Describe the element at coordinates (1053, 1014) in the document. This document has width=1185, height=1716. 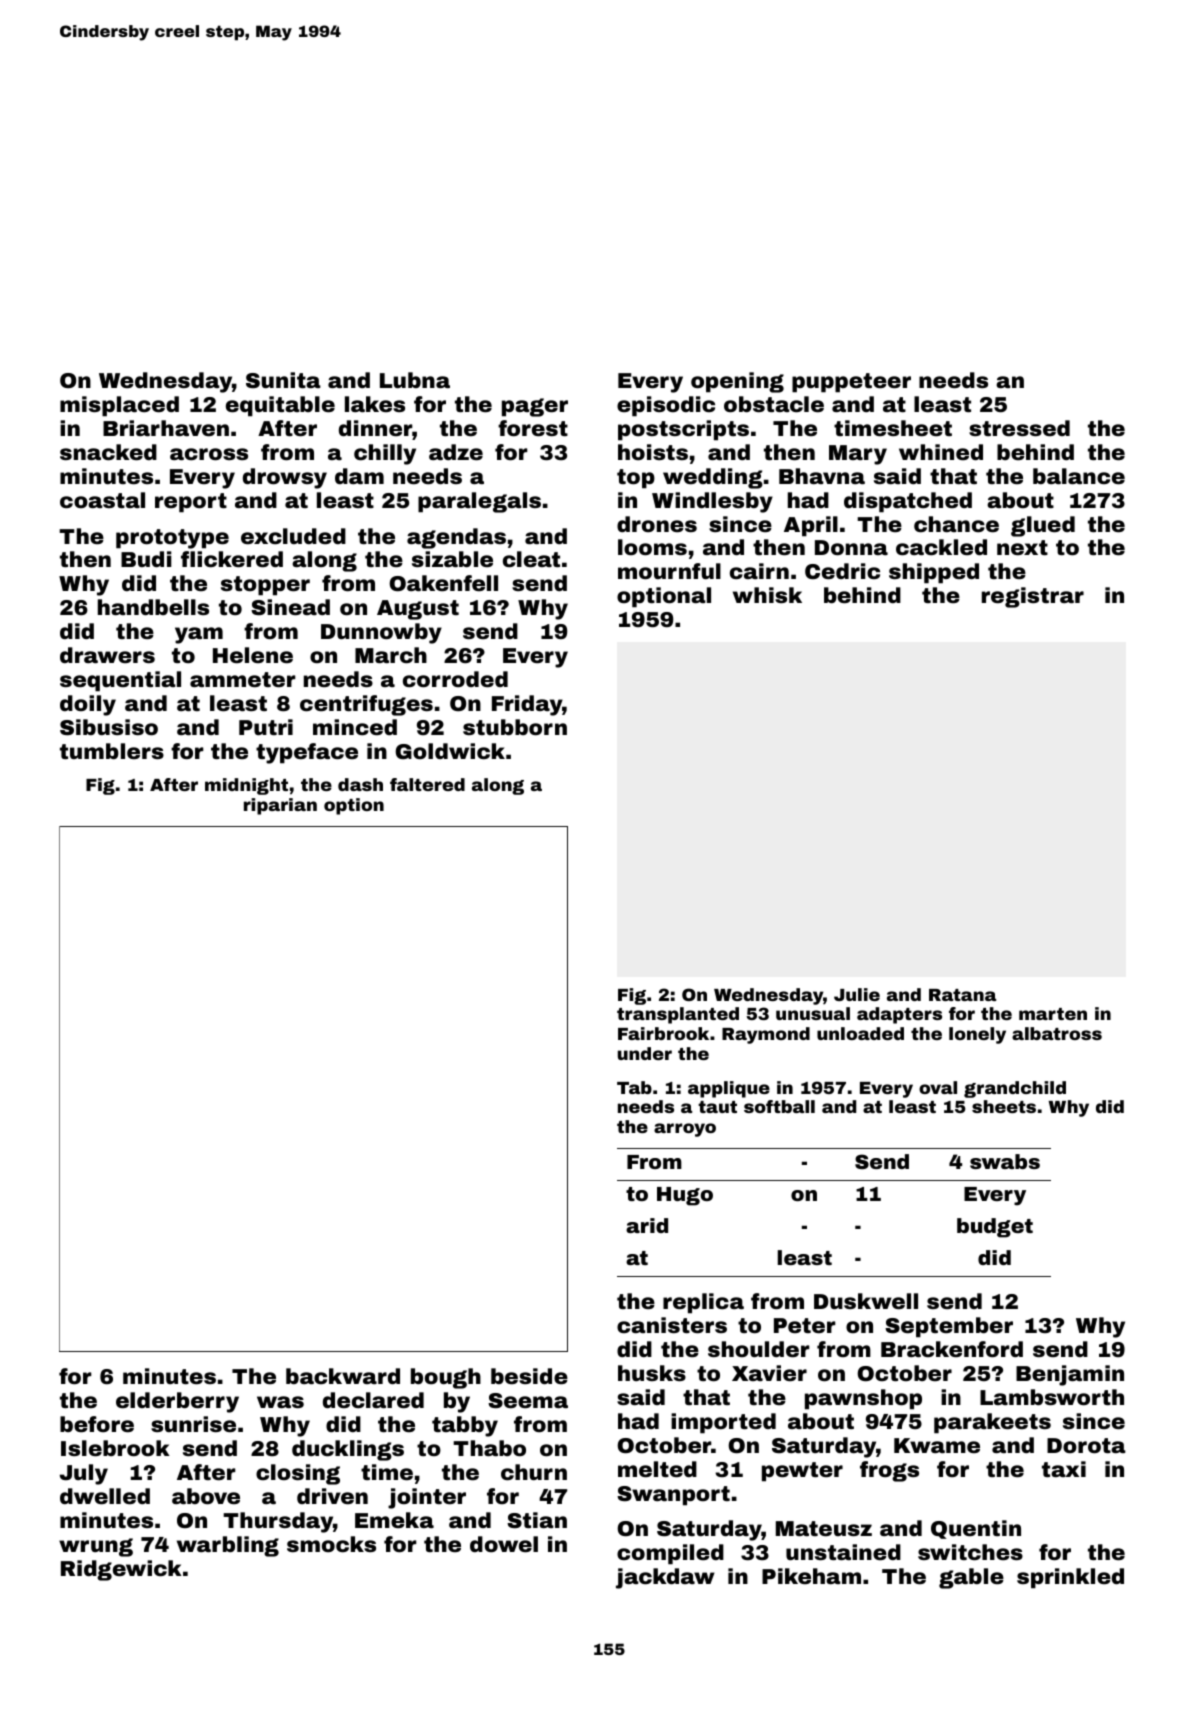
I see `marten` at that location.
